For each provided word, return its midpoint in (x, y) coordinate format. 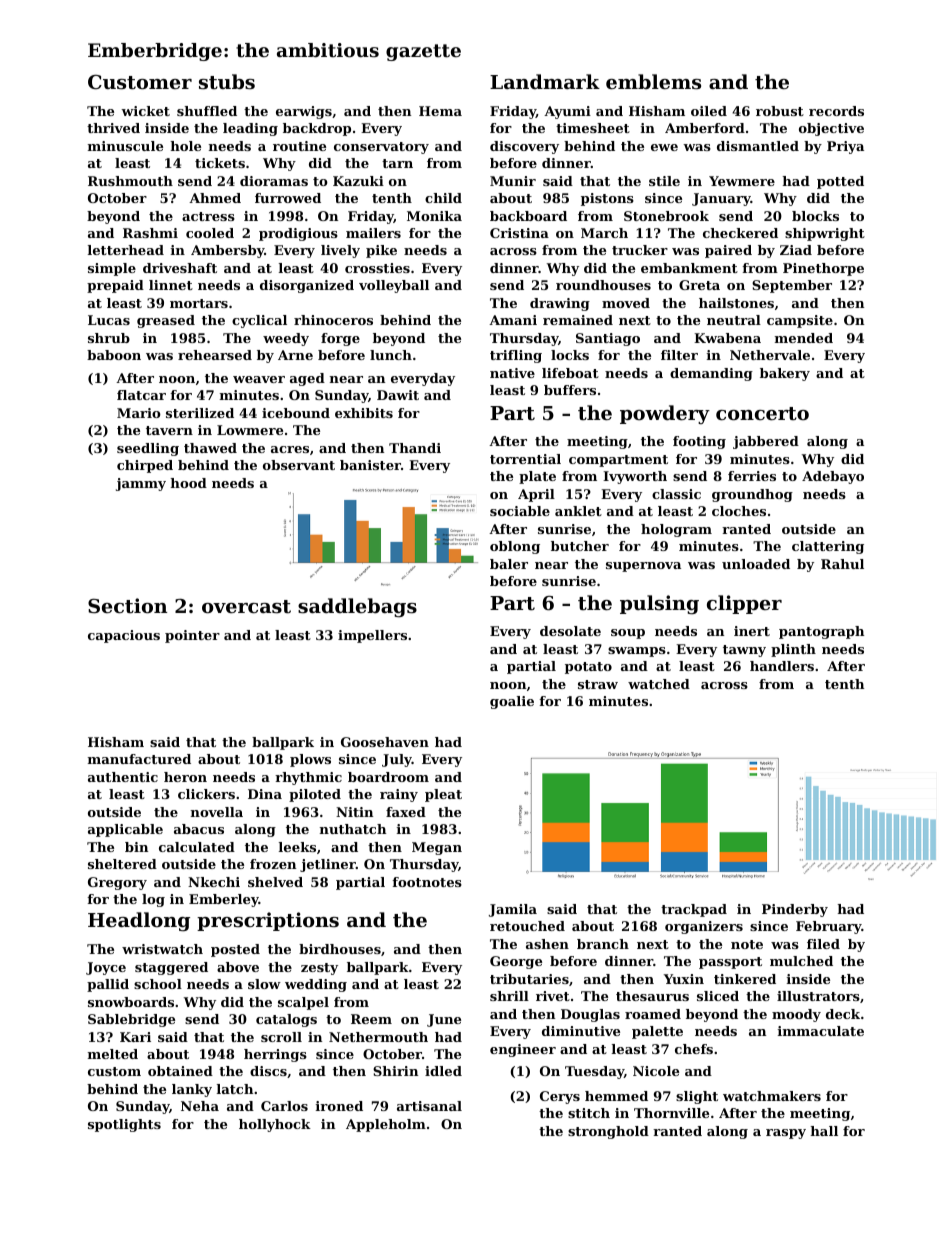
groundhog (752, 495)
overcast (246, 607)
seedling (148, 449)
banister (370, 465)
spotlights (124, 1125)
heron (185, 777)
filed (823, 944)
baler (509, 564)
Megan (437, 848)
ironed (339, 1106)
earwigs (304, 112)
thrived (113, 128)
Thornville (671, 1113)
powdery (665, 414)
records (836, 111)
